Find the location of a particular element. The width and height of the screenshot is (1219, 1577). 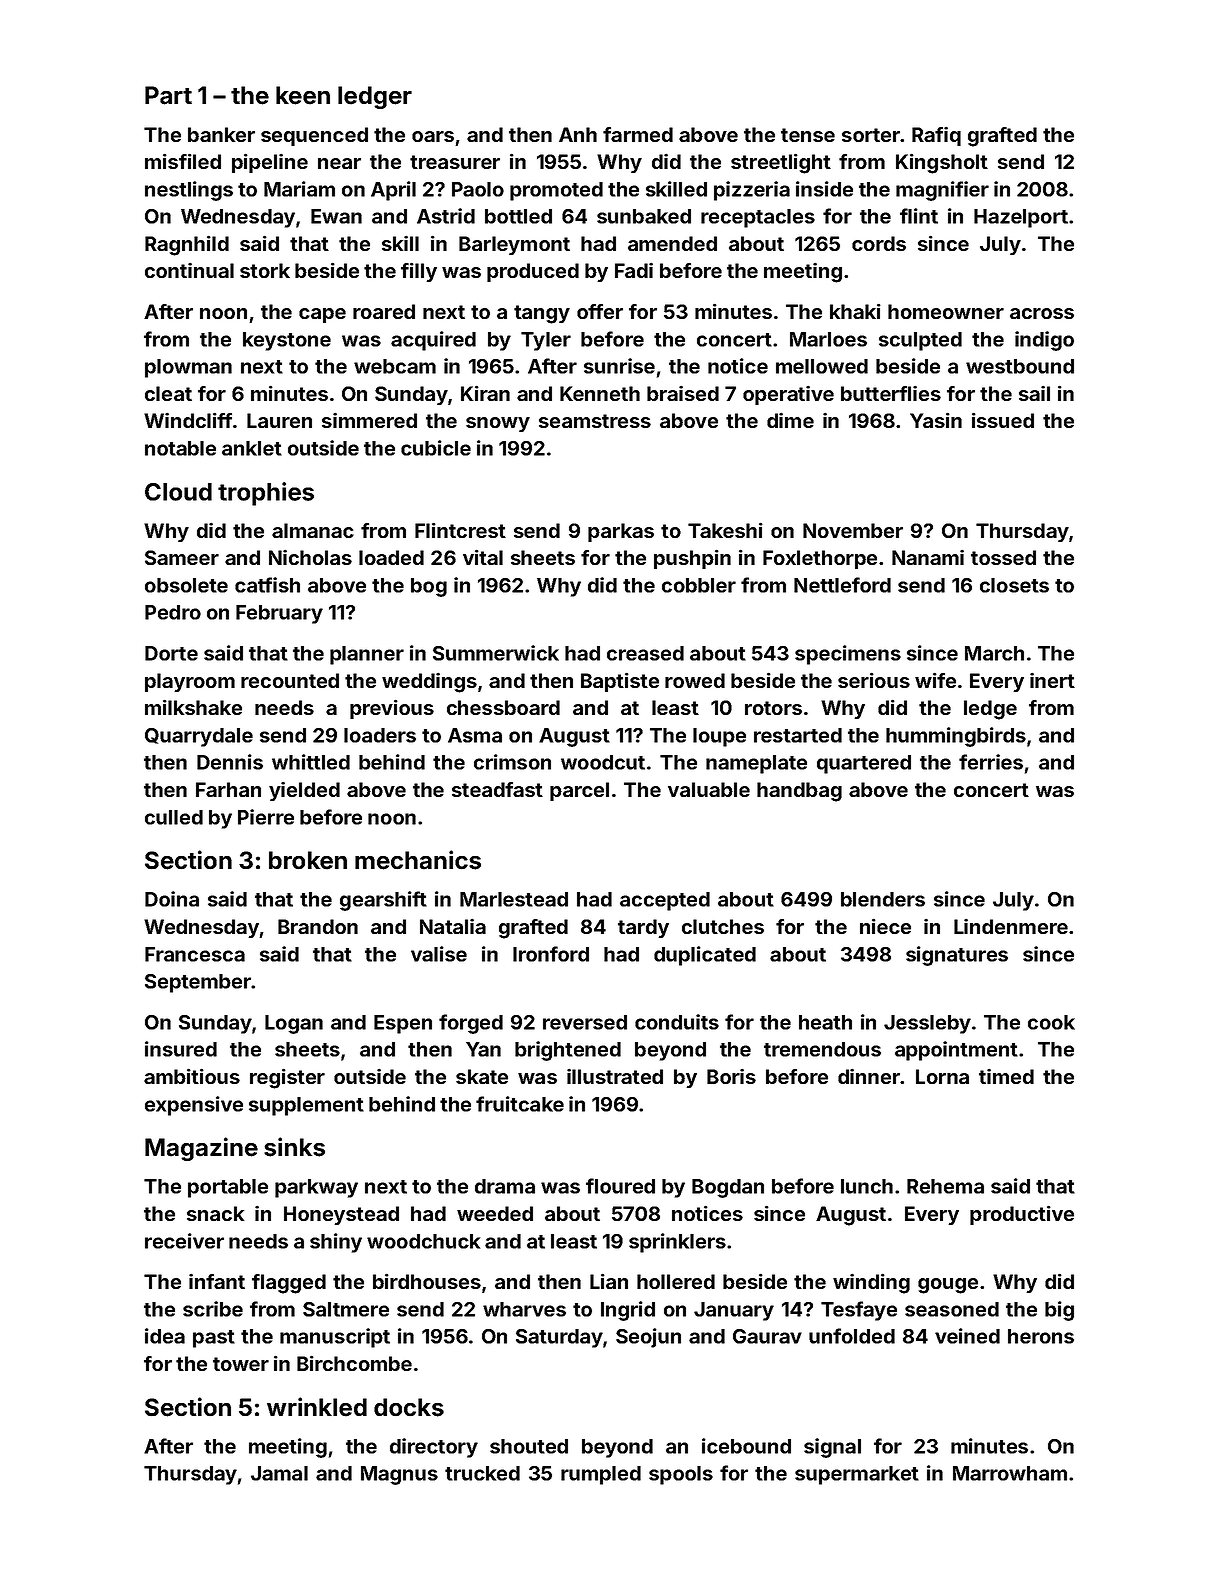

farmed is located at coordinates (638, 134).
